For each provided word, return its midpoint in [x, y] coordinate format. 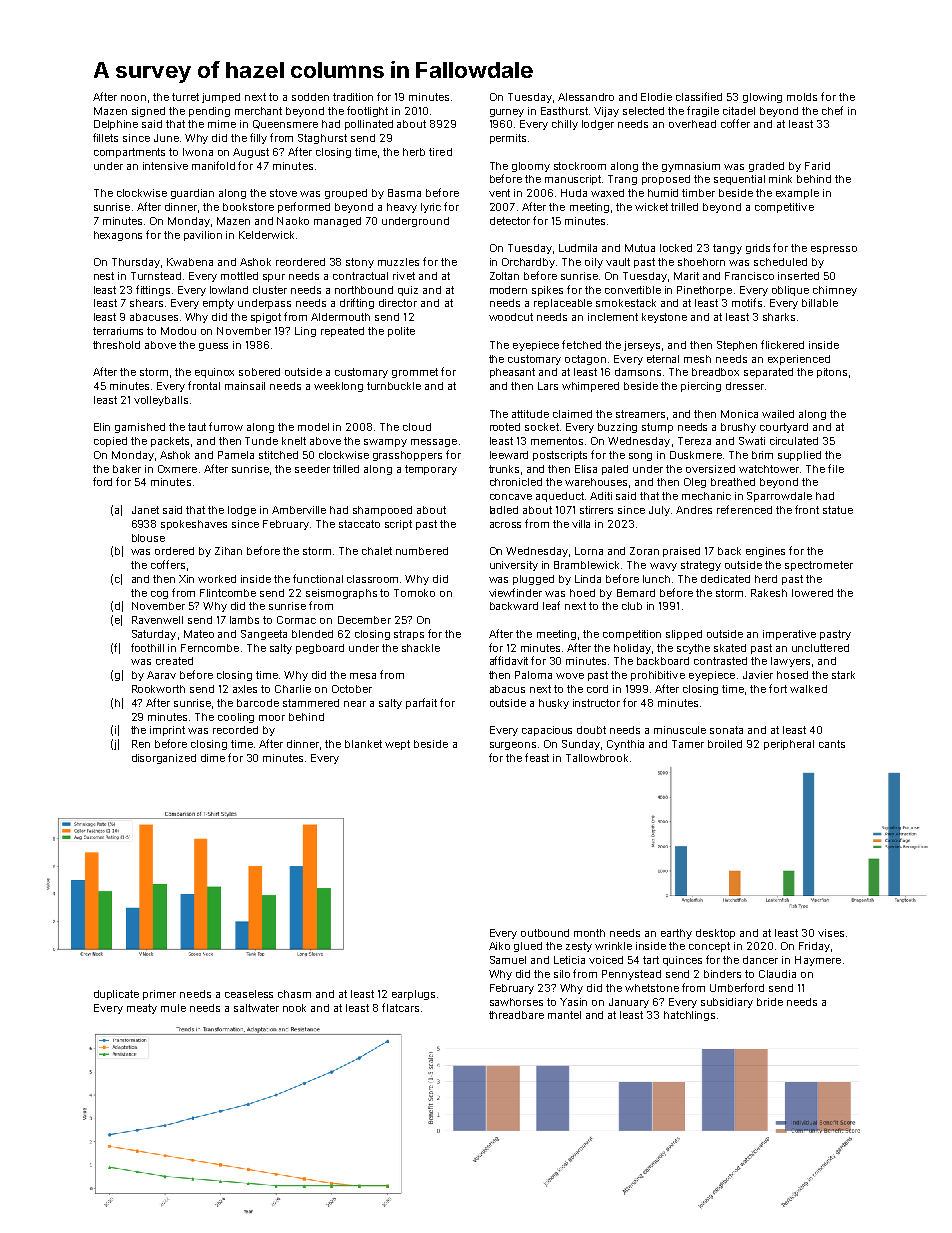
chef [832, 110]
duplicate [116, 995]
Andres [694, 510]
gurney [507, 113]
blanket [363, 744]
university [514, 566]
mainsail [245, 386]
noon [133, 98]
